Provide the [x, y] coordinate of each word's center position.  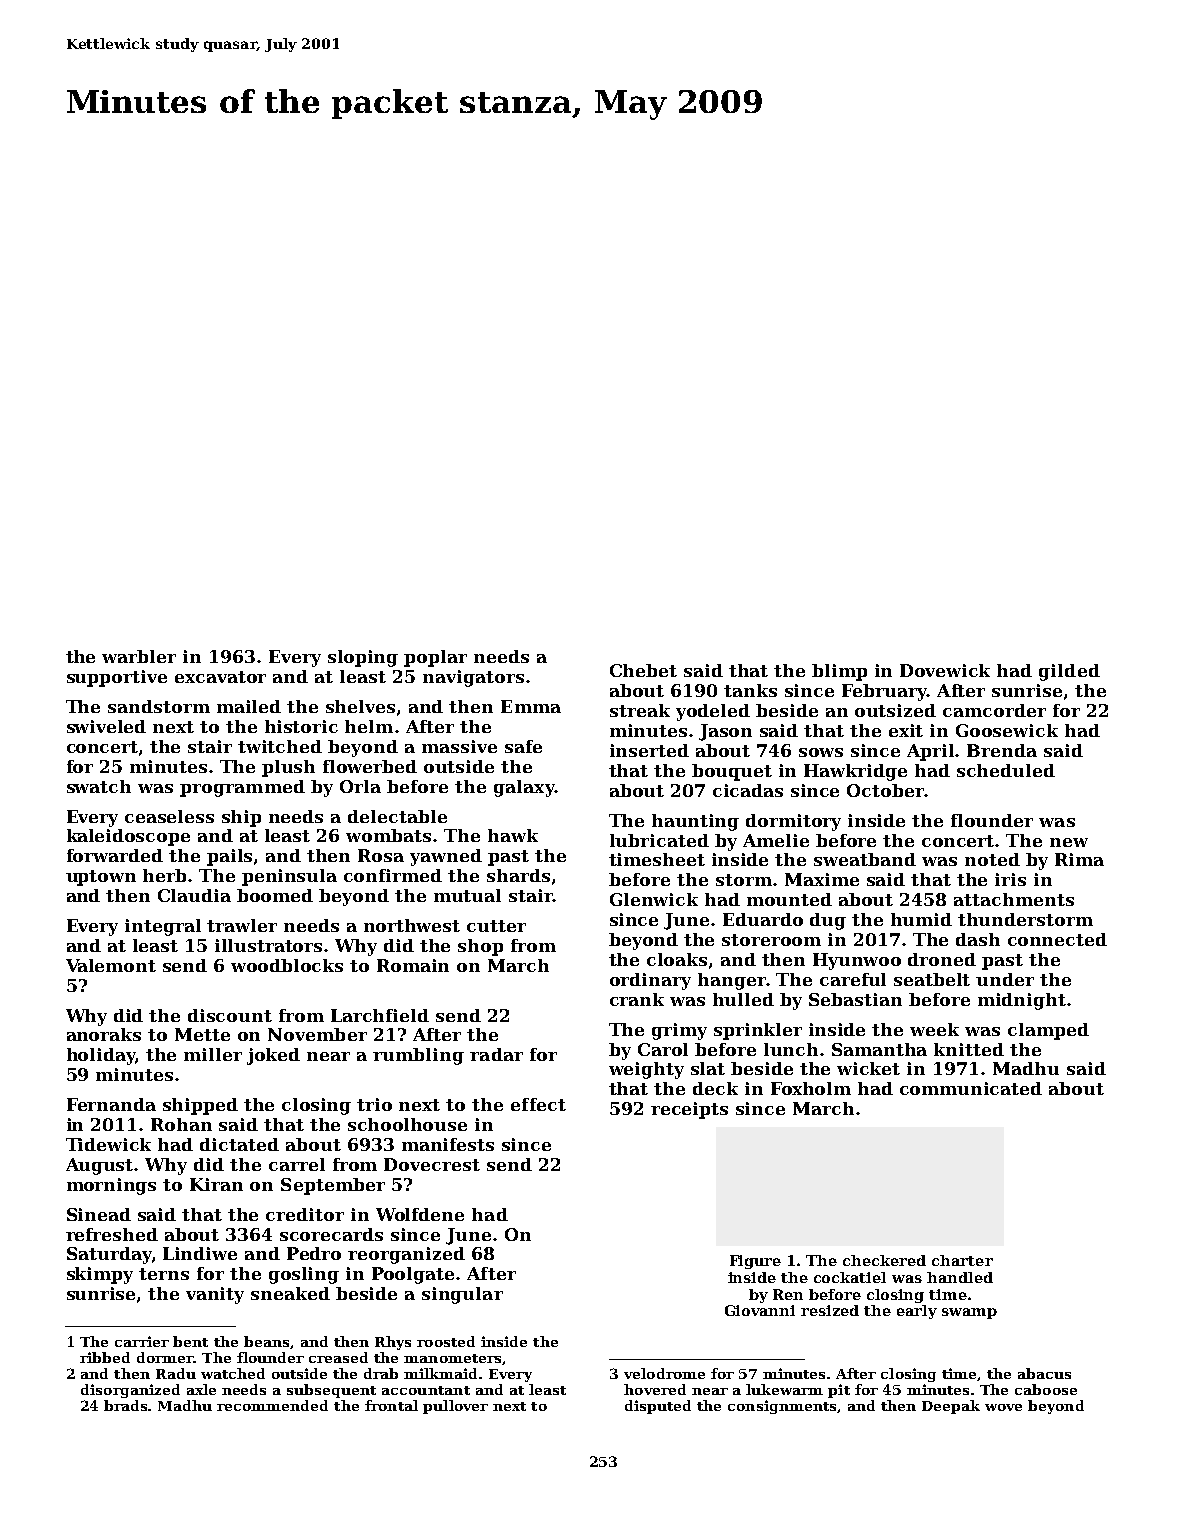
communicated [971, 1088]
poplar [435, 658]
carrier [142, 1341]
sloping [363, 658]
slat [708, 1068]
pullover [455, 1407]
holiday [101, 1056]
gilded [1069, 672]
